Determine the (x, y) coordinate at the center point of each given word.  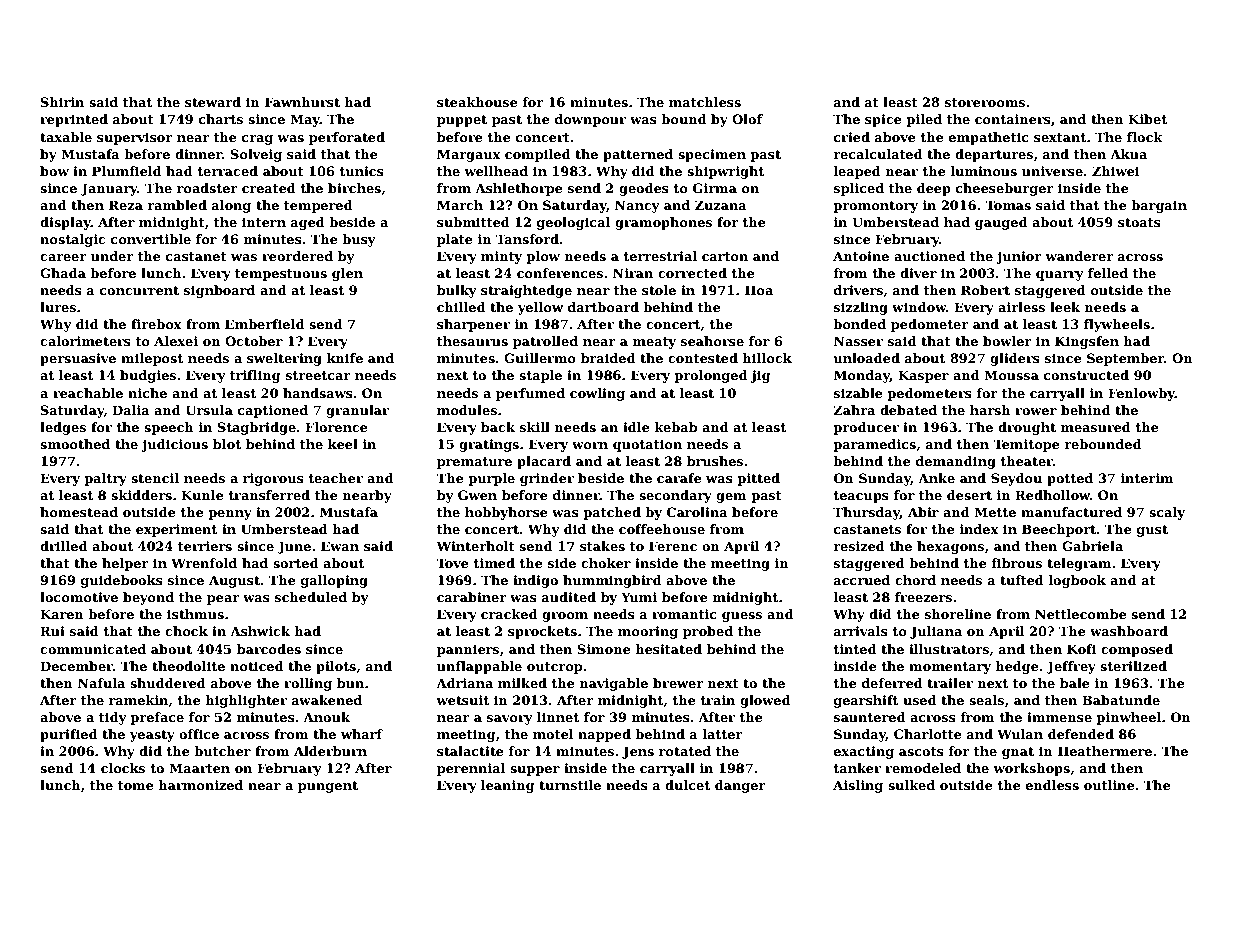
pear (223, 600)
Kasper (923, 376)
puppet (462, 121)
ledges (63, 428)
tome (136, 785)
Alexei (176, 341)
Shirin (62, 102)
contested (703, 358)
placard (544, 462)
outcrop (554, 668)
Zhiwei (1115, 171)
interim (1147, 478)
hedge (1017, 667)
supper (535, 771)
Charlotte (928, 734)
